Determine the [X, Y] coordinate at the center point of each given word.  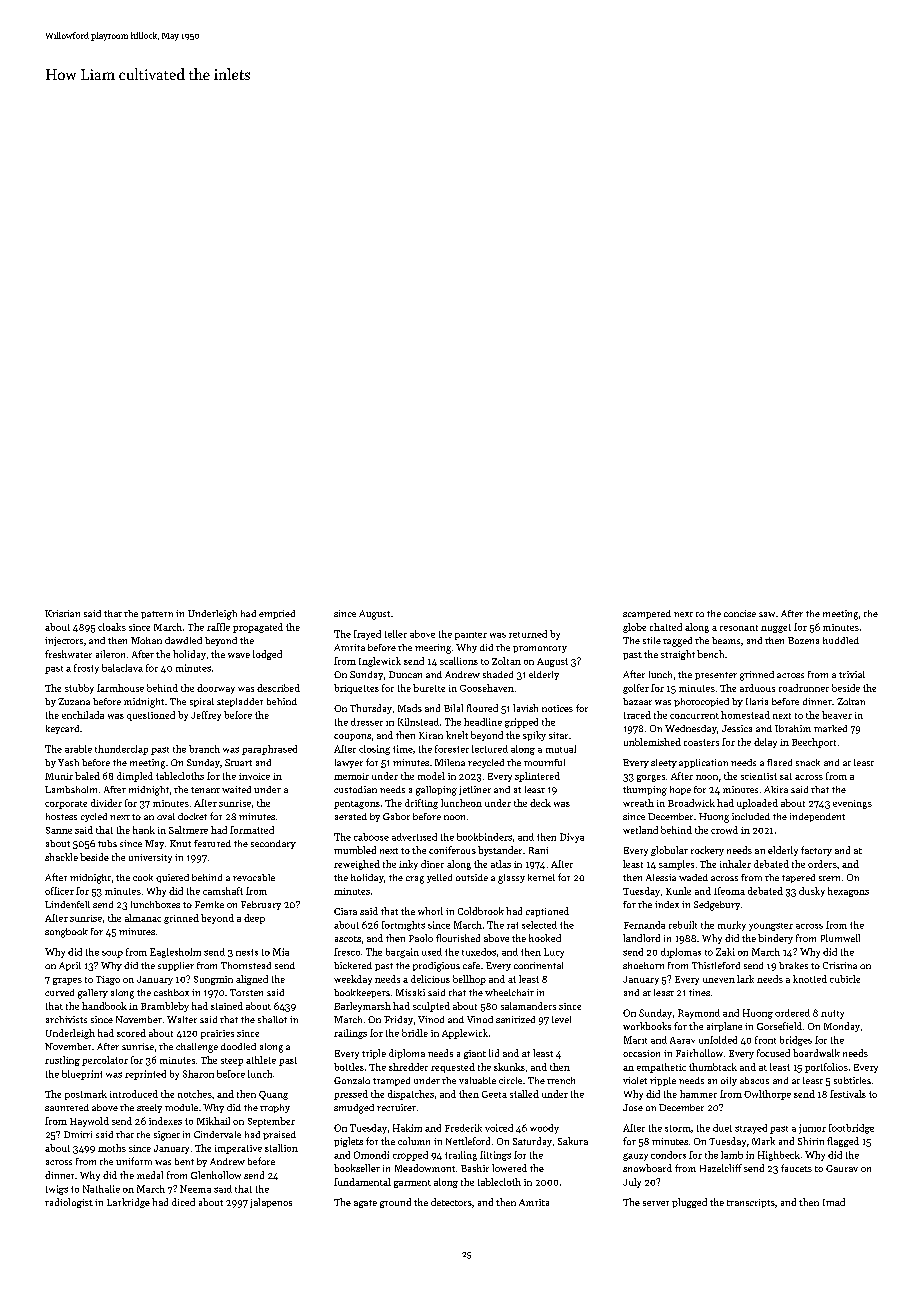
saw [767, 614]
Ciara [345, 911]
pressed [351, 1095]
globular [669, 851]
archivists [66, 1019]
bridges [796, 1041]
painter [471, 636]
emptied [277, 614]
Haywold [89, 1122]
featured [212, 843]
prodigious [436, 967]
